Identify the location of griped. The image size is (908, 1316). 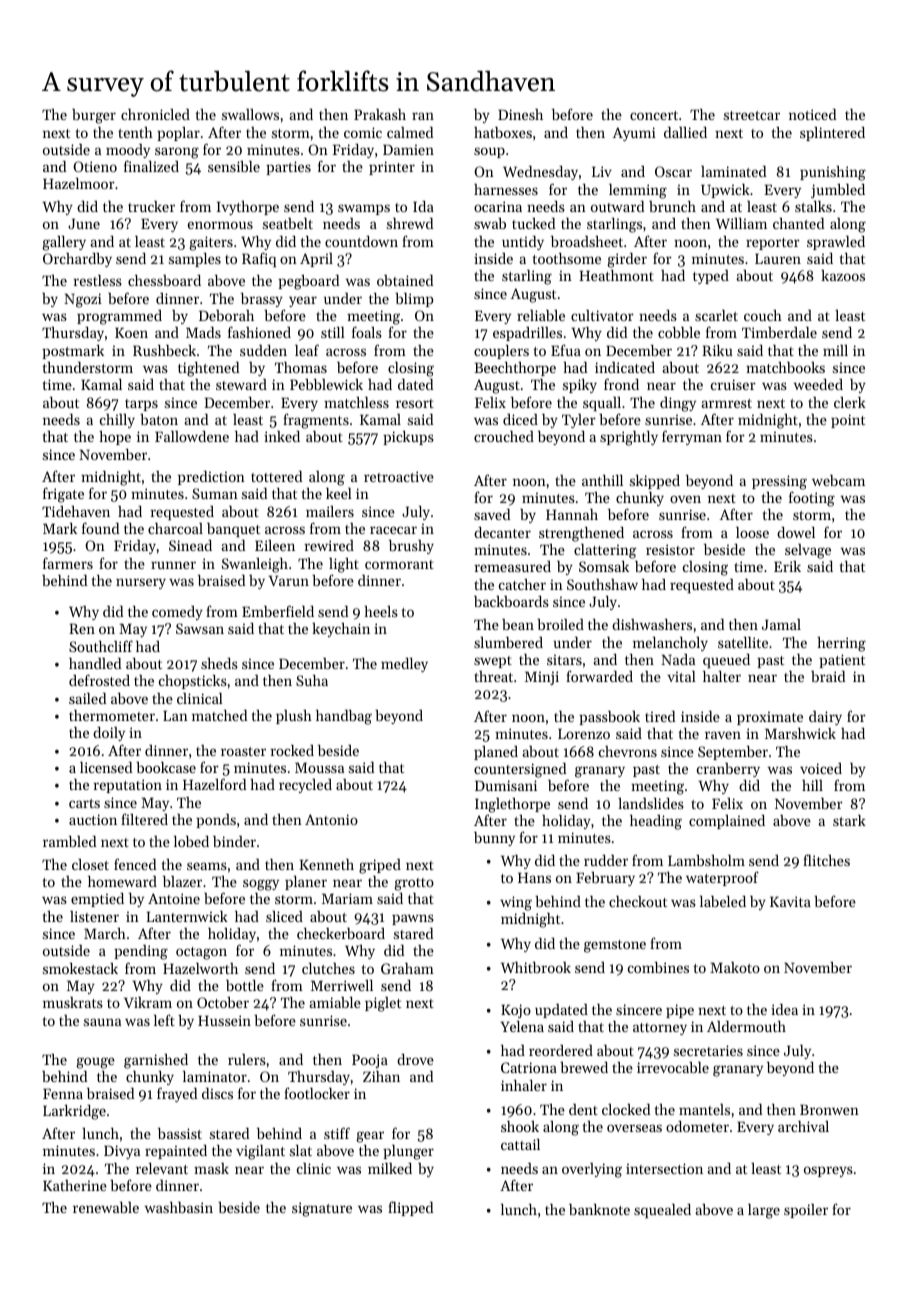
(380, 866).
